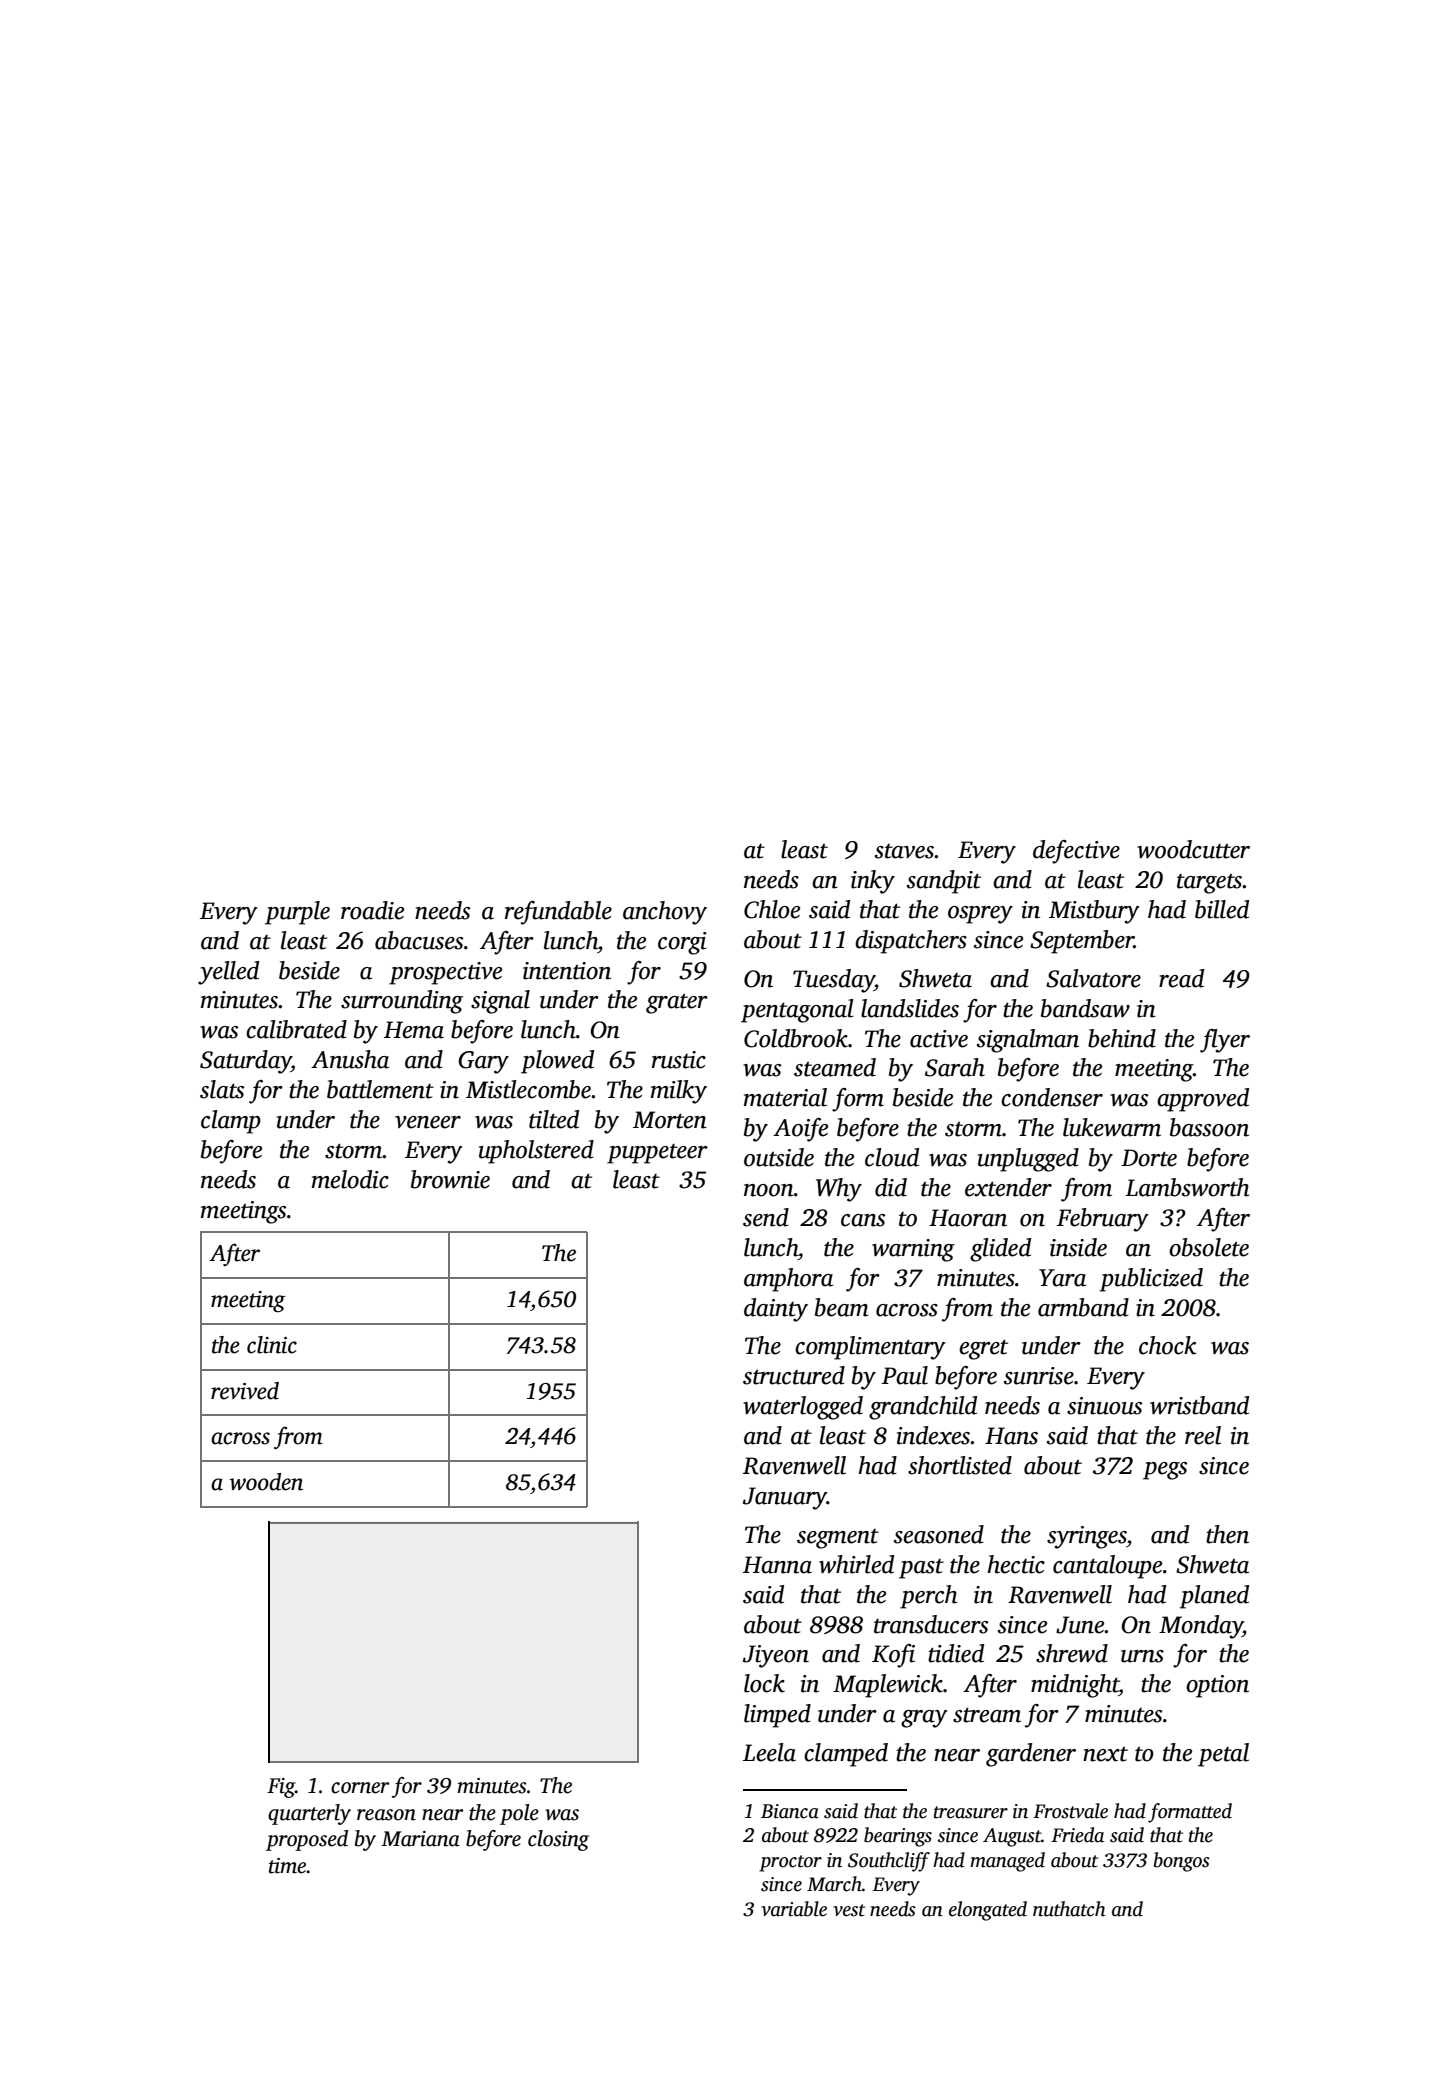  Describe the element at coordinates (1080, 1625) in the screenshot. I see `June` at that location.
